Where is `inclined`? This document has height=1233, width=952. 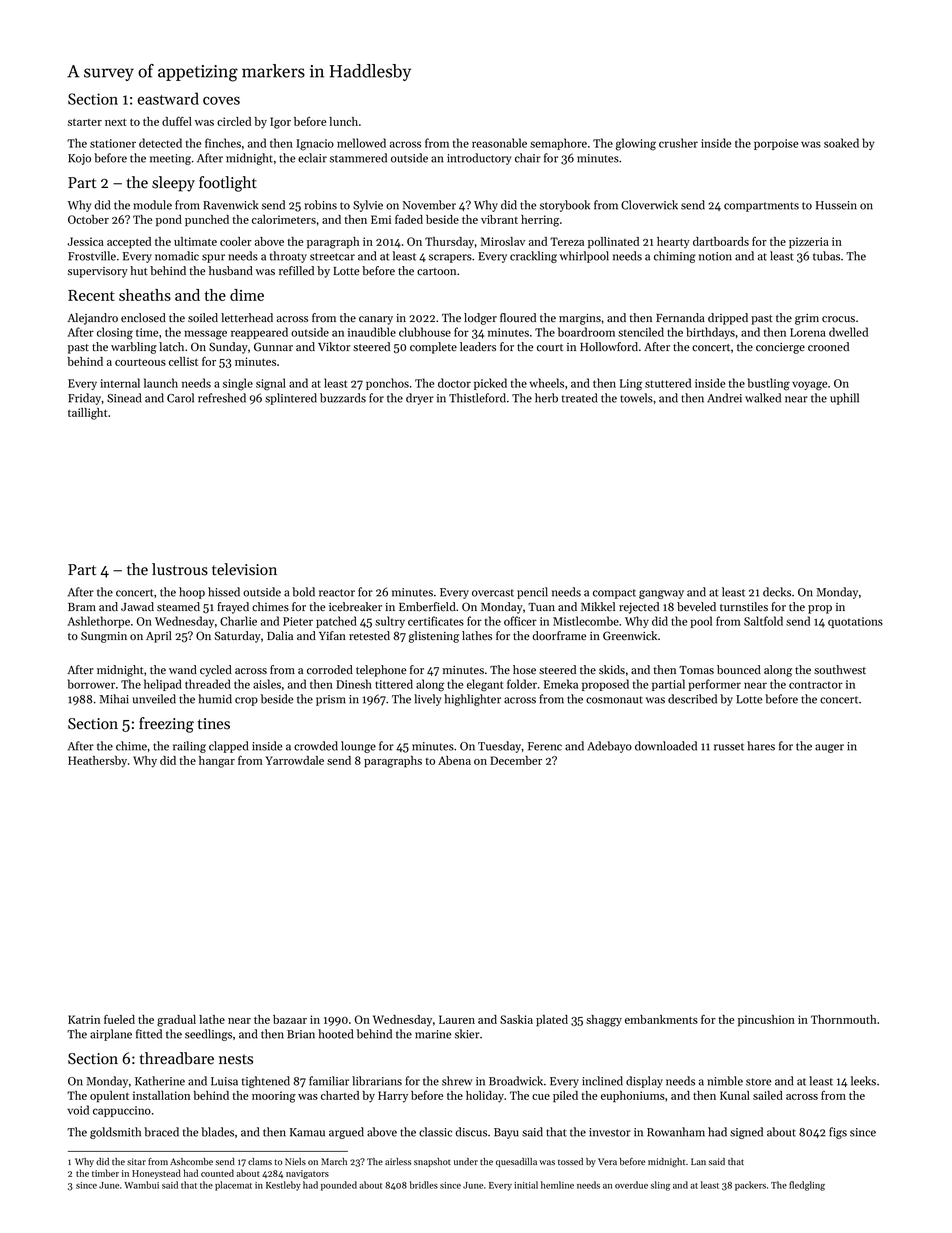 inclined is located at coordinates (602, 1081).
